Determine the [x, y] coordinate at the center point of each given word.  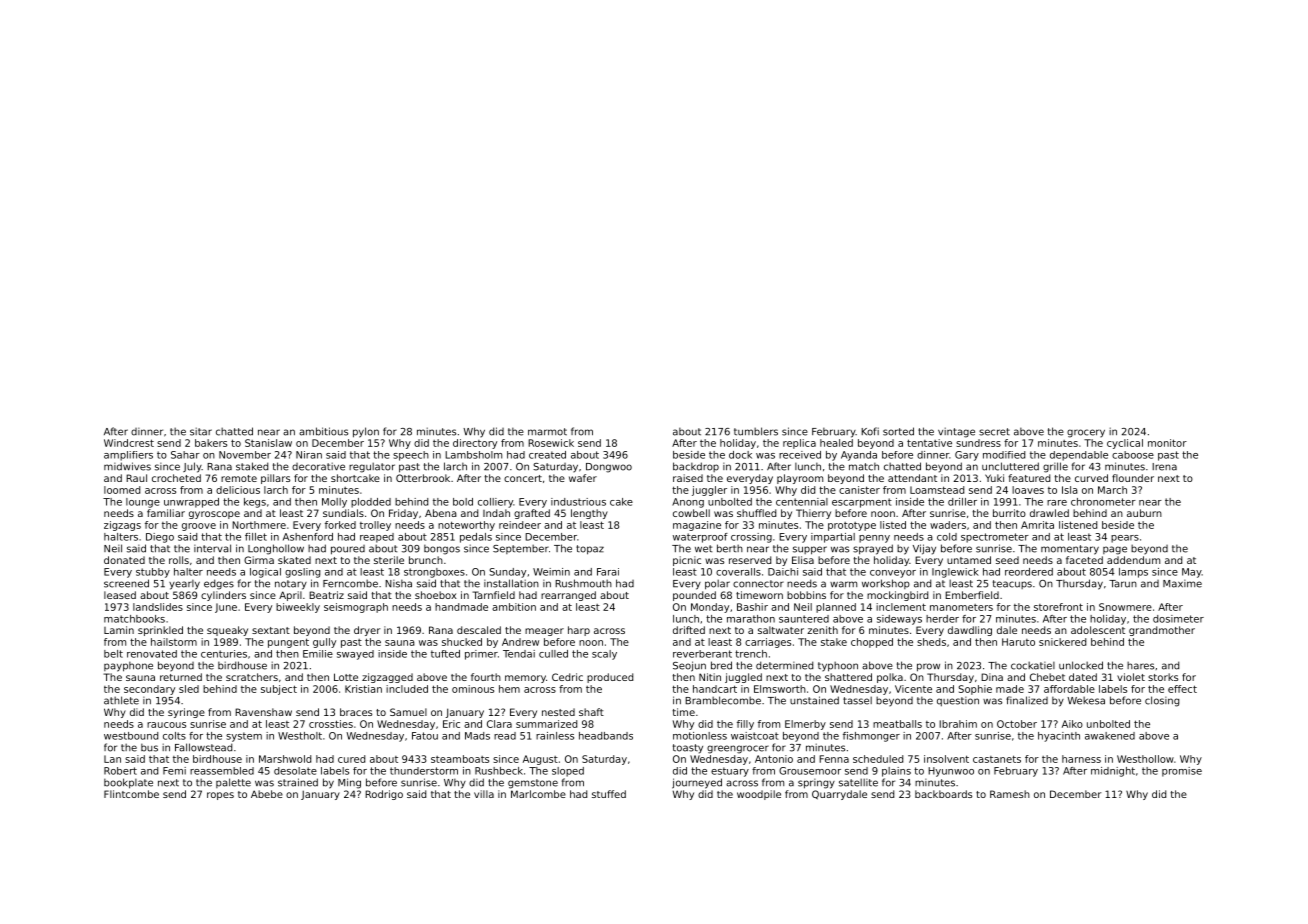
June [226, 608]
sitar [201, 431]
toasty [688, 749]
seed [1007, 560]
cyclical [1125, 444]
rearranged [568, 596]
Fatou [425, 736]
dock [740, 455]
